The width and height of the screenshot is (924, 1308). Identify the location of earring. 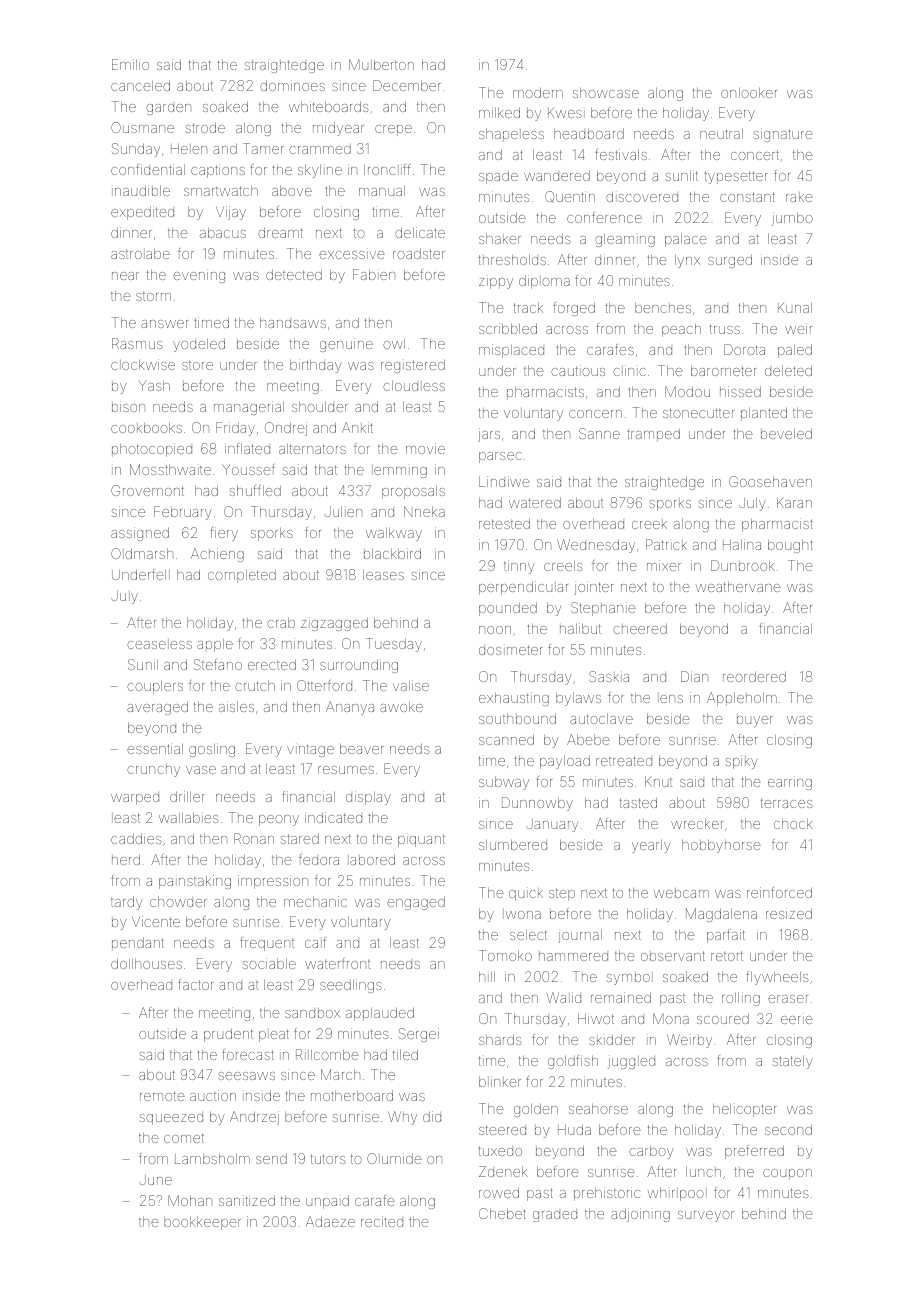
(790, 783).
